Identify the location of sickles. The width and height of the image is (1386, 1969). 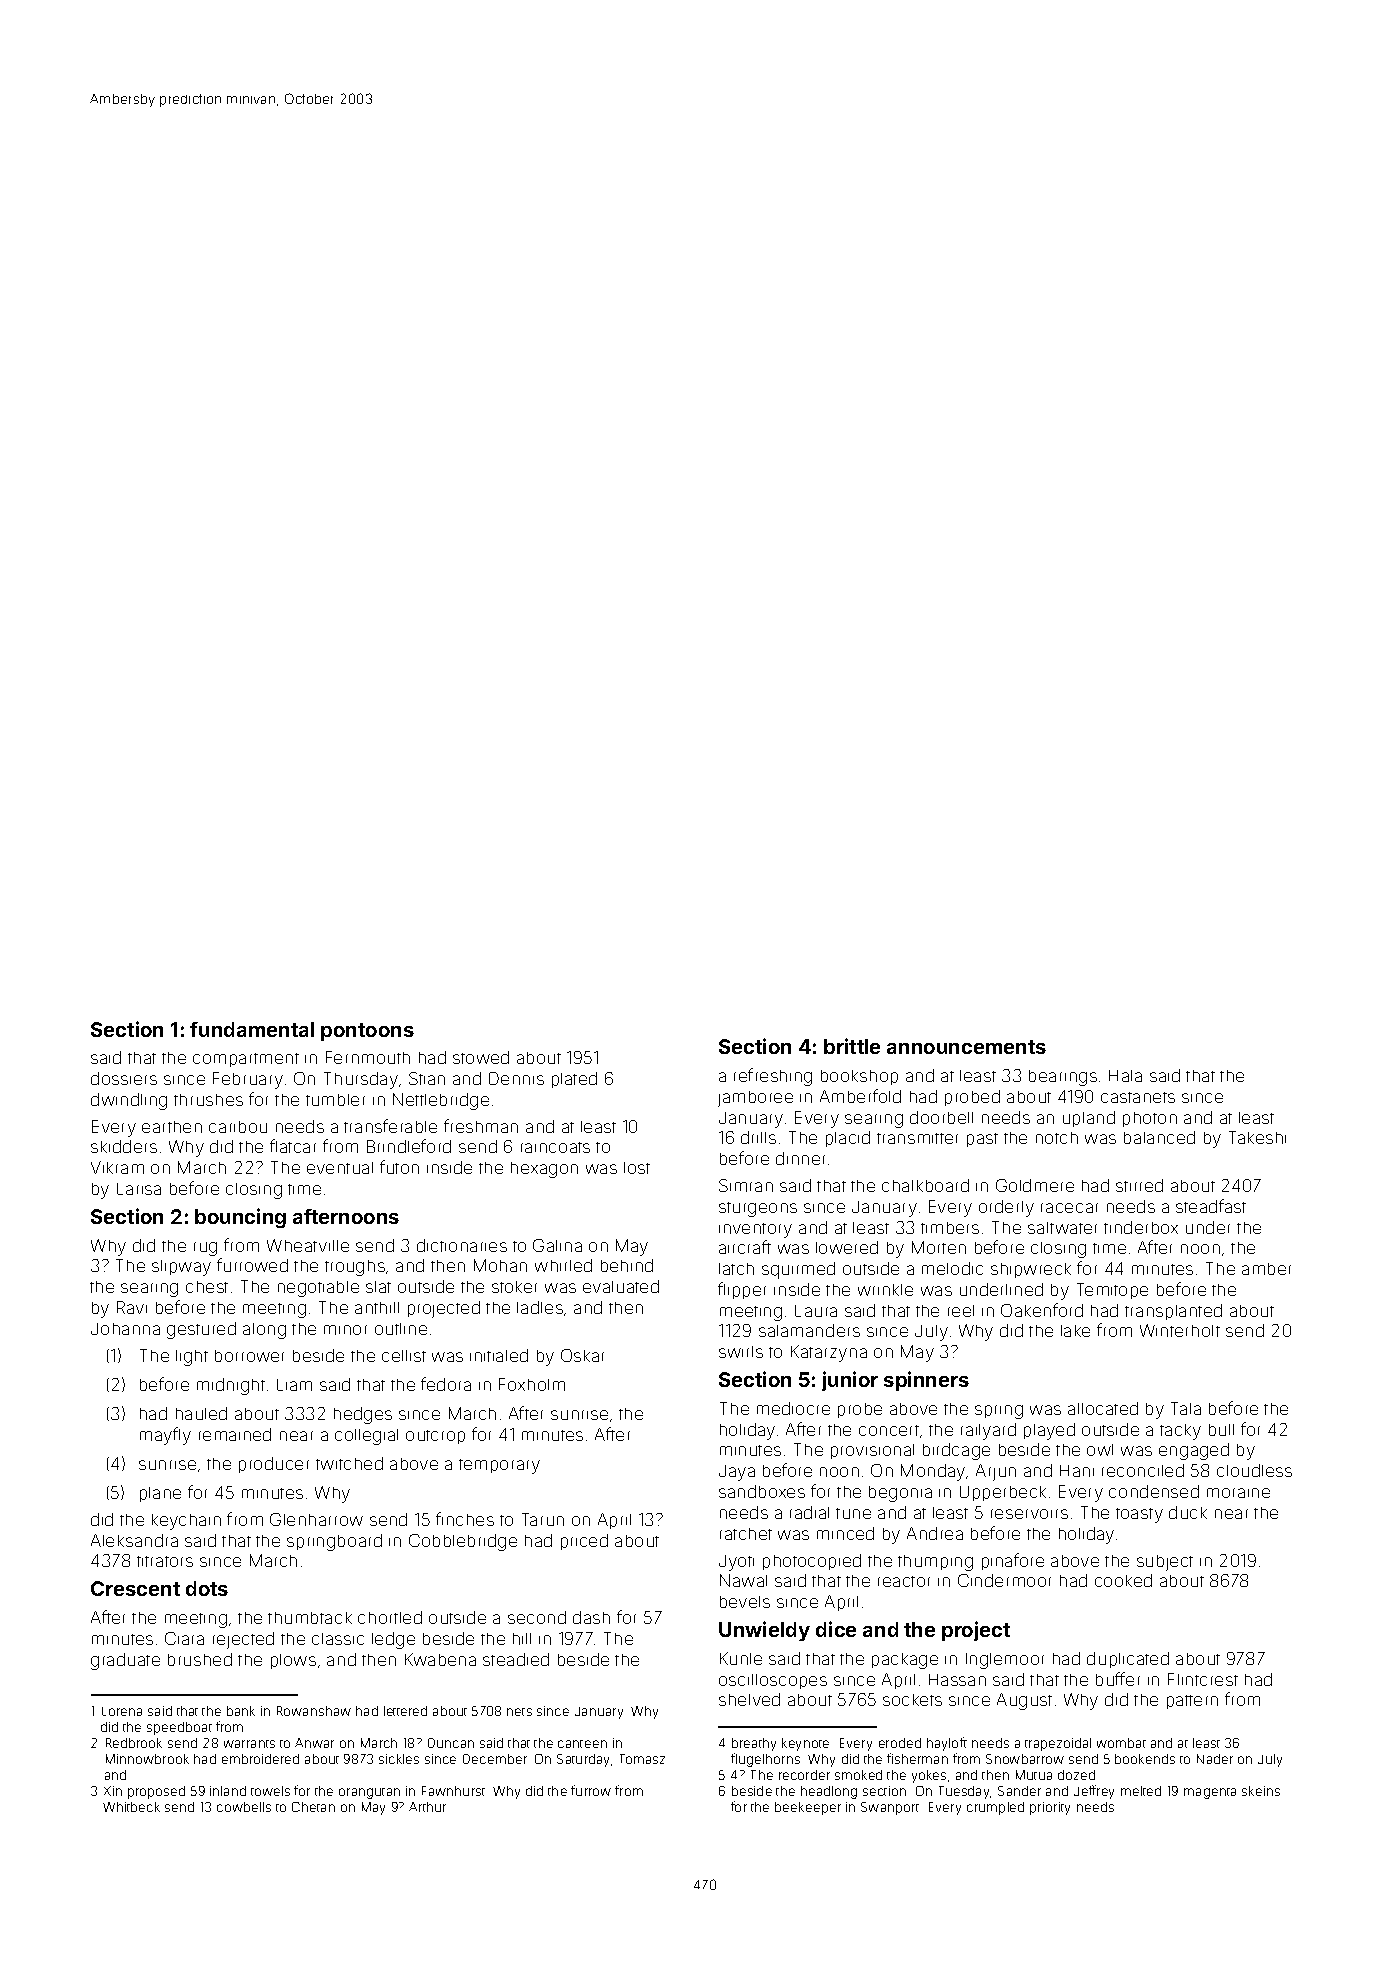
(399, 1759).
